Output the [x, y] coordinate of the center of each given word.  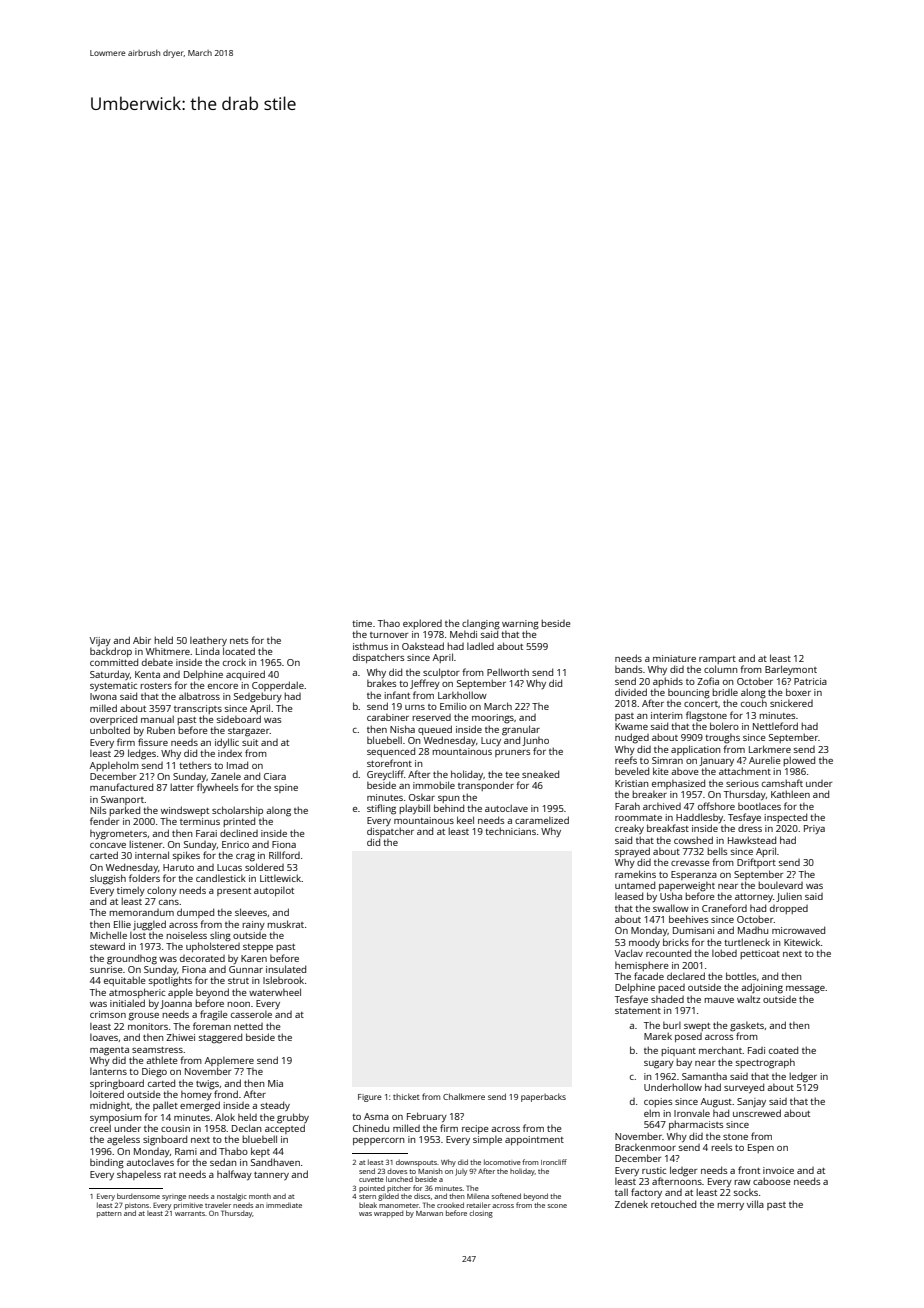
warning [520, 625]
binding [107, 1163]
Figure [370, 1098]
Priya [814, 829]
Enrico [235, 844]
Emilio [453, 706]
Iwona [103, 696]
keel [465, 820]
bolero [724, 726]
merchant [720, 1050]
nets [239, 641]
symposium [116, 1118]
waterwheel [275, 992]
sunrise [106, 969]
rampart [717, 660]
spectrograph [765, 1063]
